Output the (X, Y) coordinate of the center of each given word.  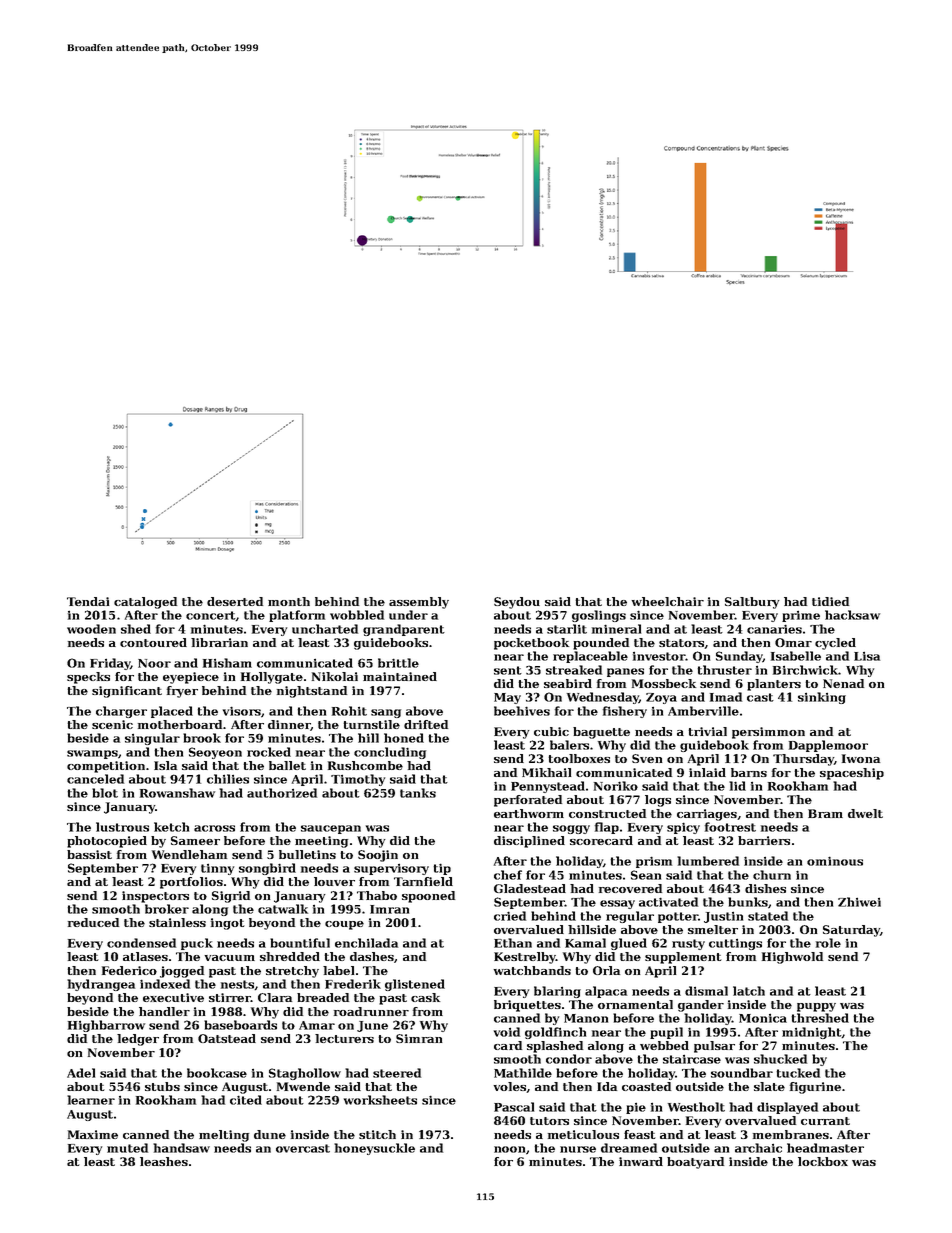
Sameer (195, 840)
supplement (683, 958)
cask (425, 997)
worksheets (380, 1100)
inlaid (707, 772)
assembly (419, 603)
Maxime (93, 1134)
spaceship (852, 774)
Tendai (88, 601)
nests (237, 984)
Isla (165, 765)
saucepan (331, 829)
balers (569, 745)
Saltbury (752, 603)
